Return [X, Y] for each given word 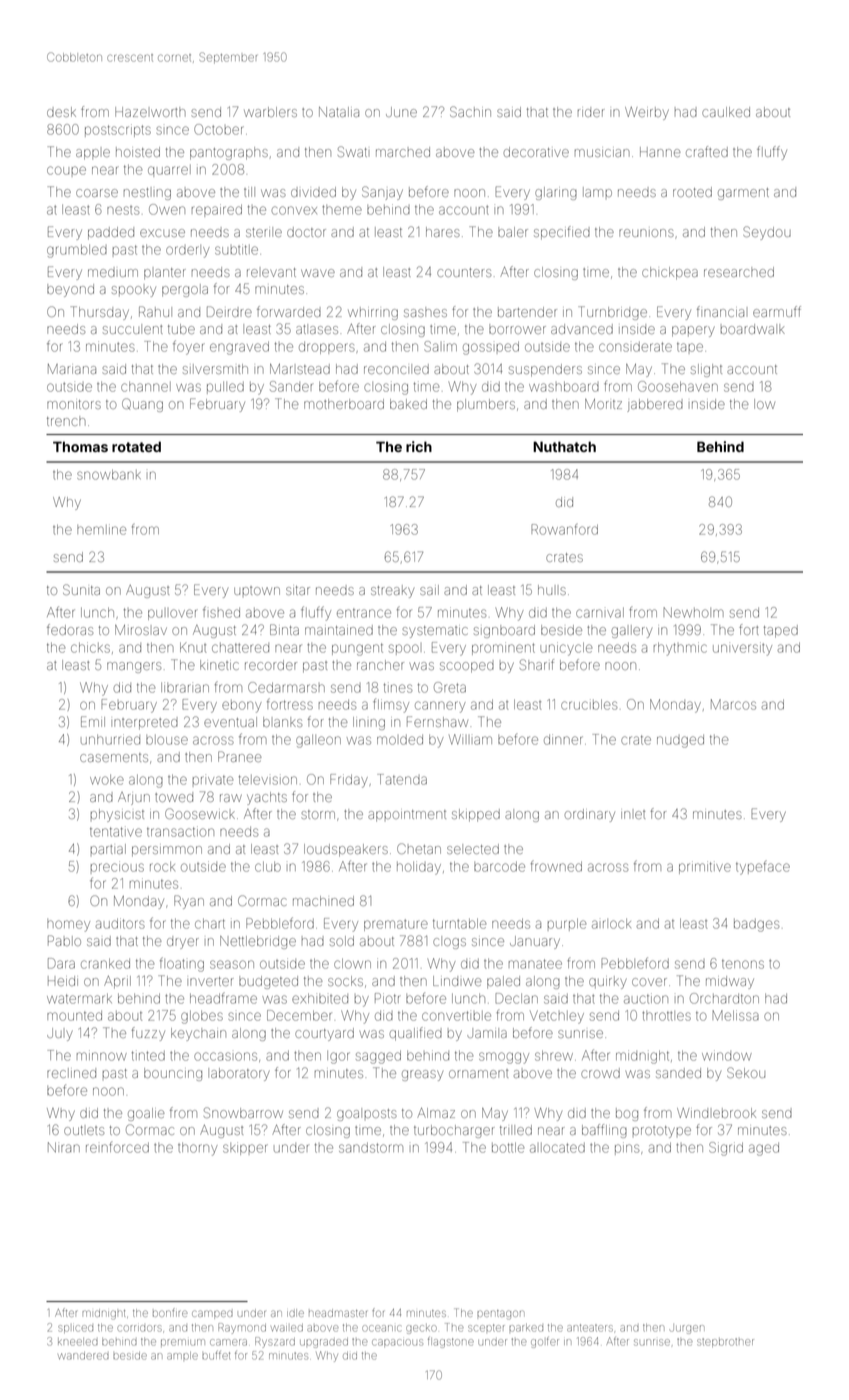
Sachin [470, 111]
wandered [83, 1356]
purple [567, 924]
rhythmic [680, 649]
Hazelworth [150, 112]
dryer [183, 942]
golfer [545, 1343]
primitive [705, 867]
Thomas [80, 446]
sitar [298, 590]
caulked [726, 112]
